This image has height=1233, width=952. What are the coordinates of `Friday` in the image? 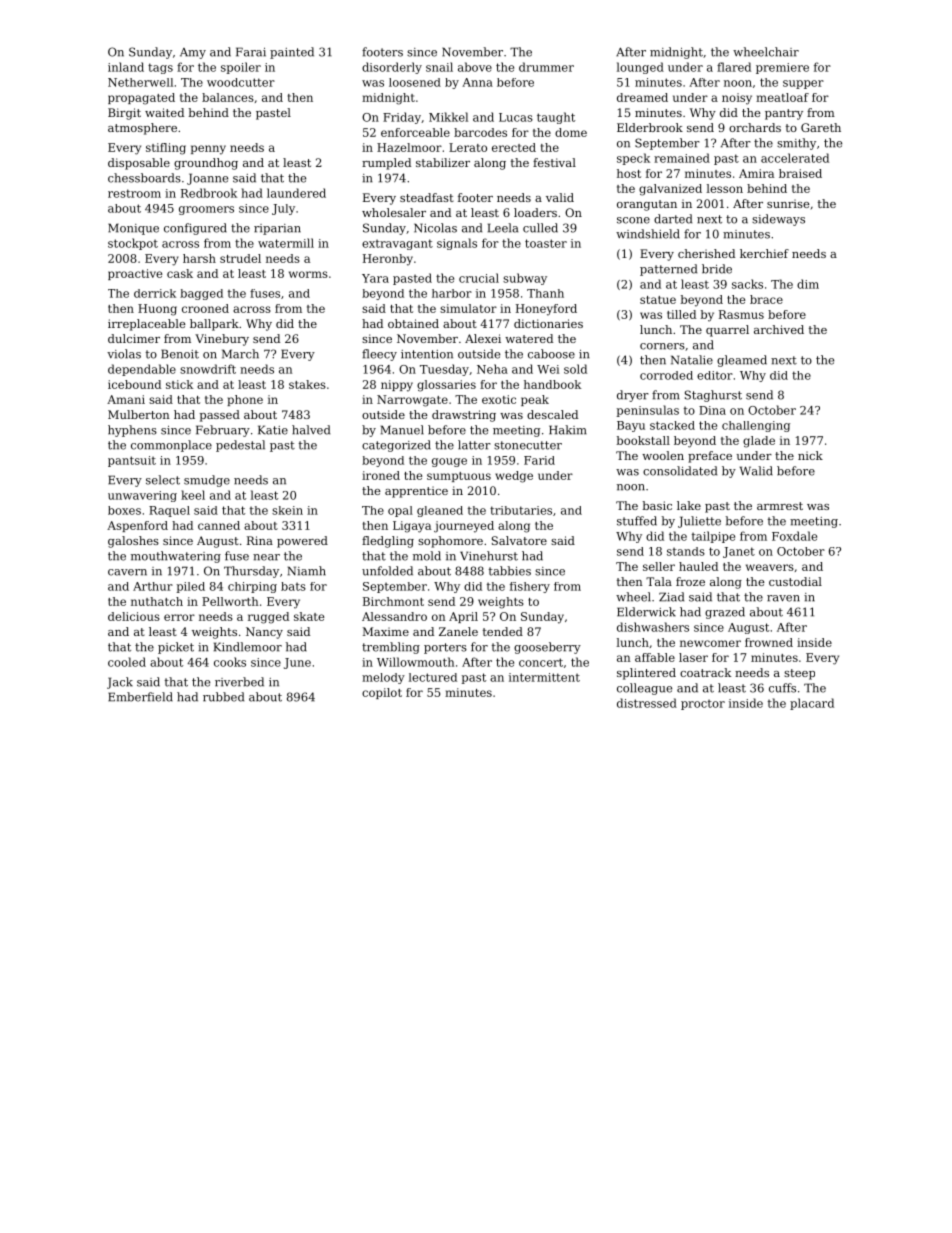 It's located at (402, 118).
